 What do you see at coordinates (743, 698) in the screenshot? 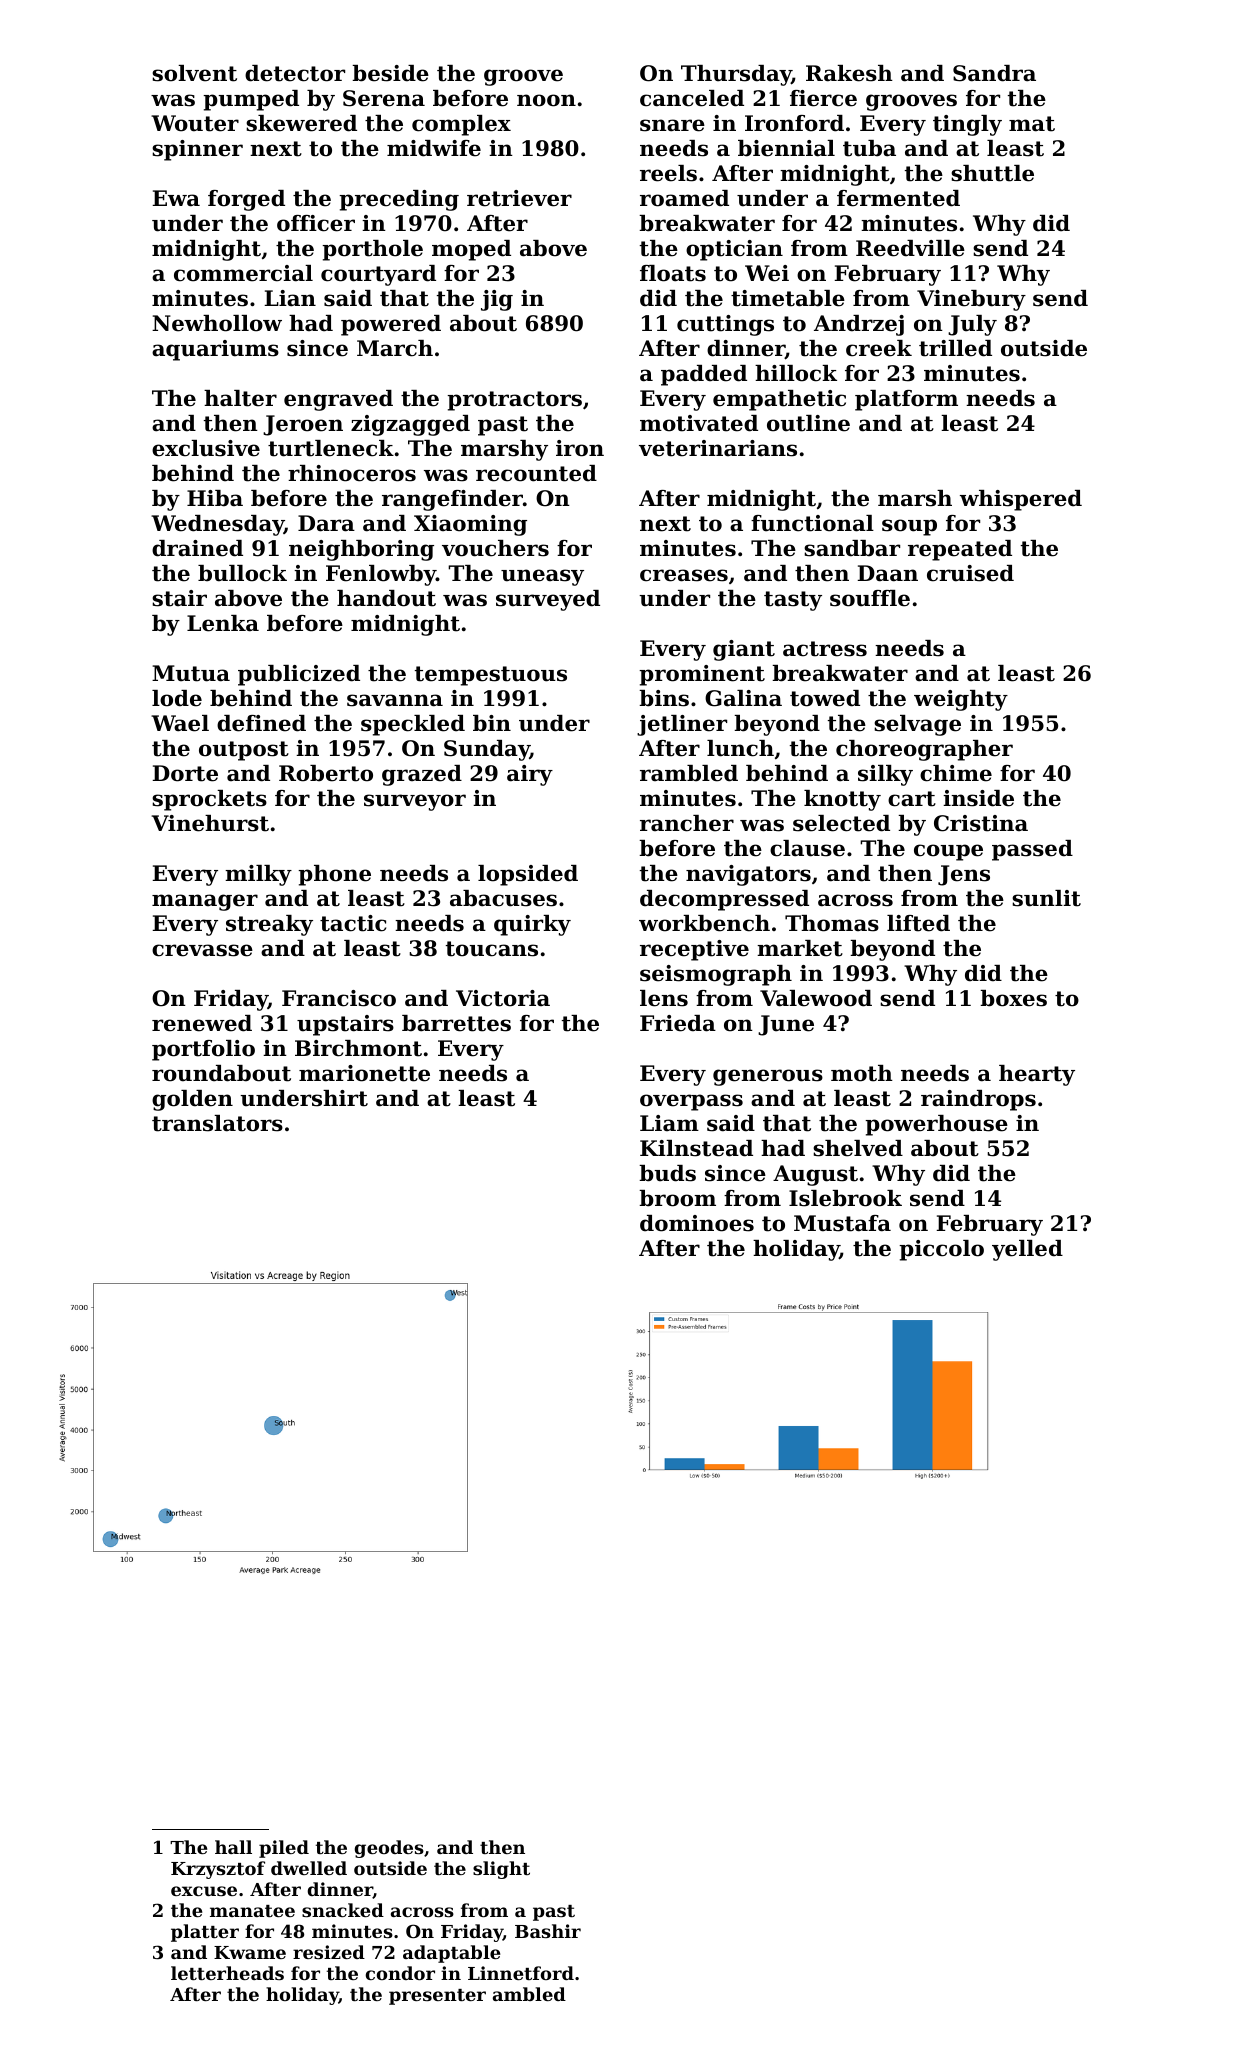
I see `Galina` at bounding box center [743, 698].
